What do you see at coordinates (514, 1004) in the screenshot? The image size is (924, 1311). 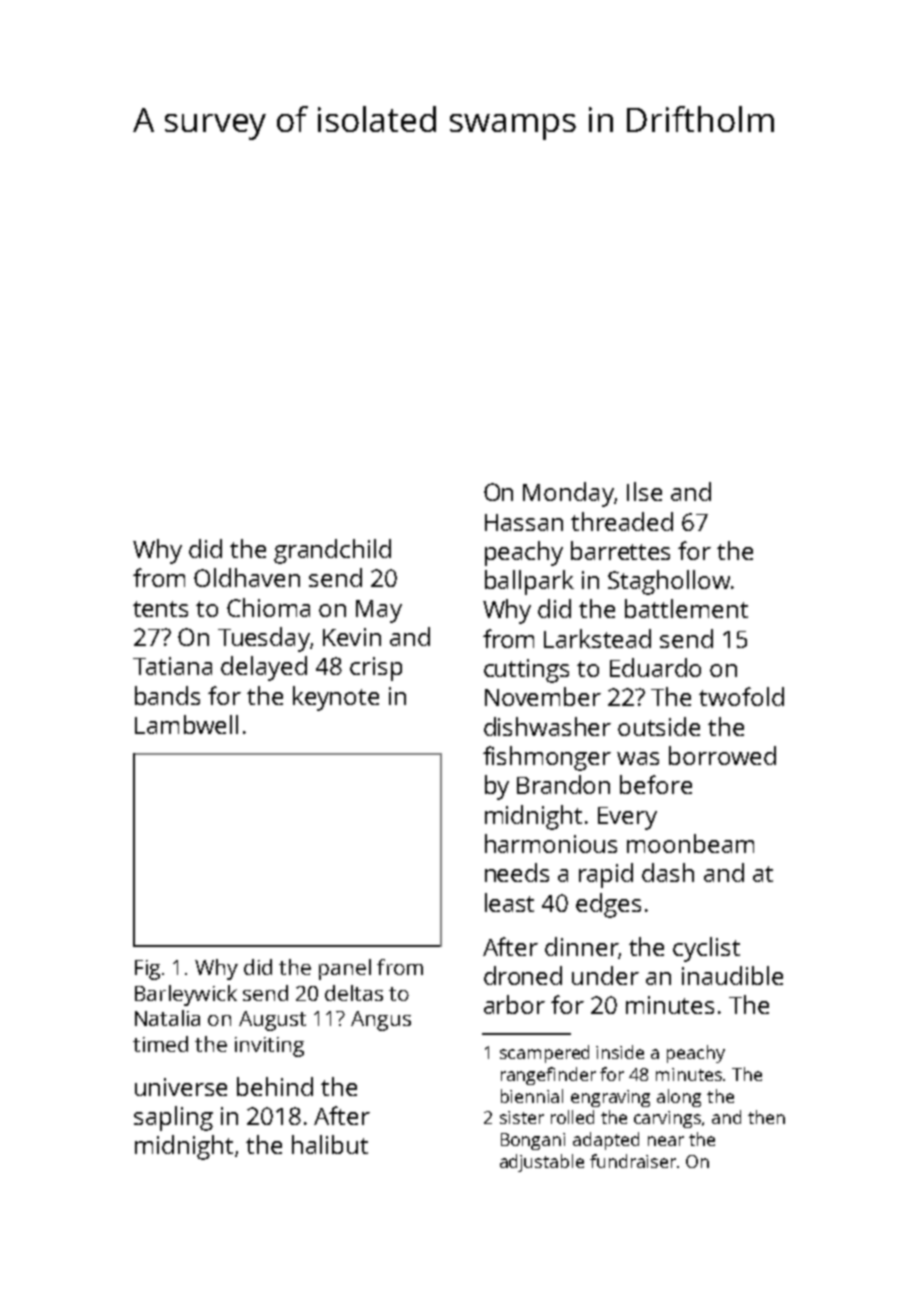 I see `arbor` at bounding box center [514, 1004].
